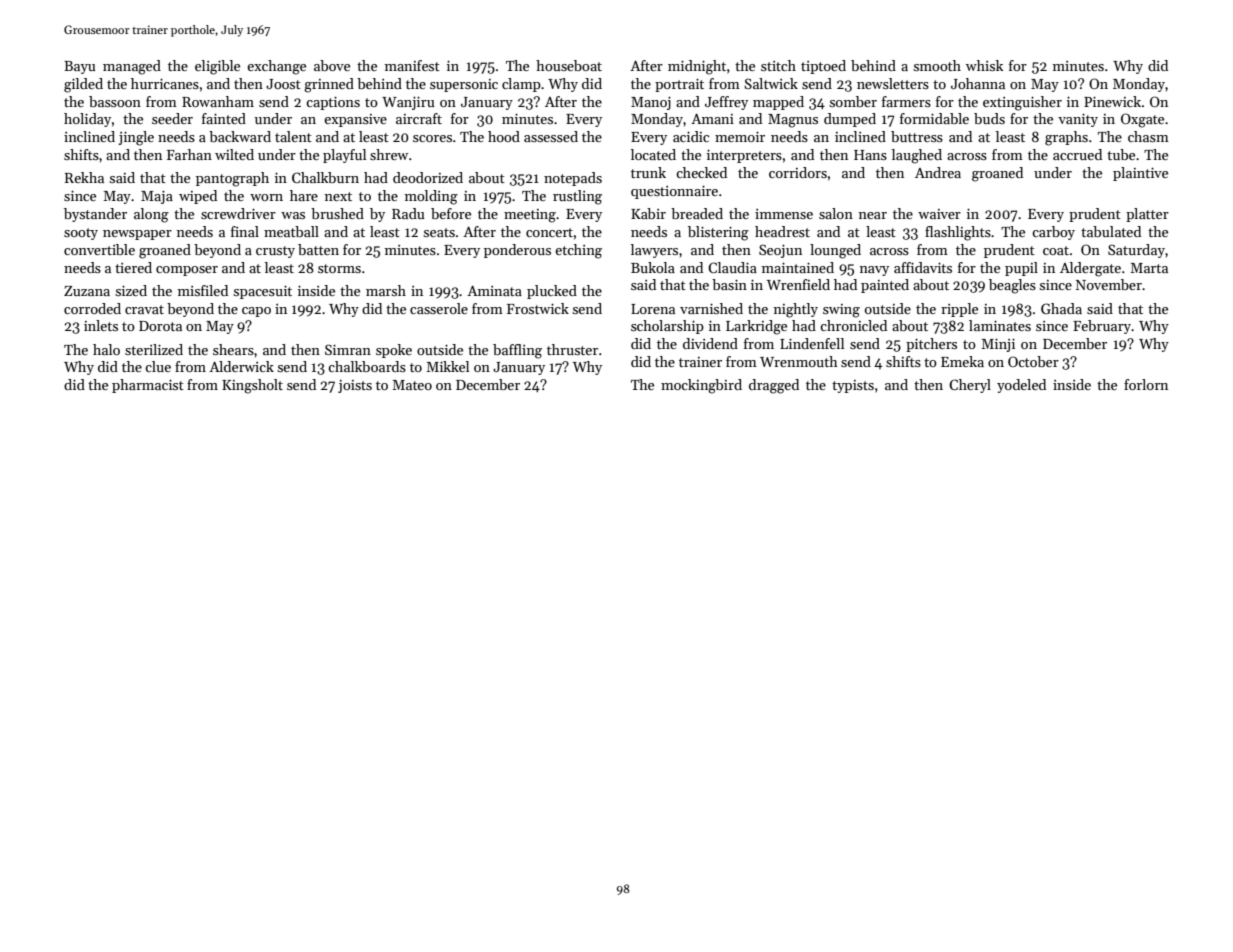 This screenshot has width=1233, height=952. What do you see at coordinates (148, 386) in the screenshot?
I see `pharmacist` at bounding box center [148, 386].
